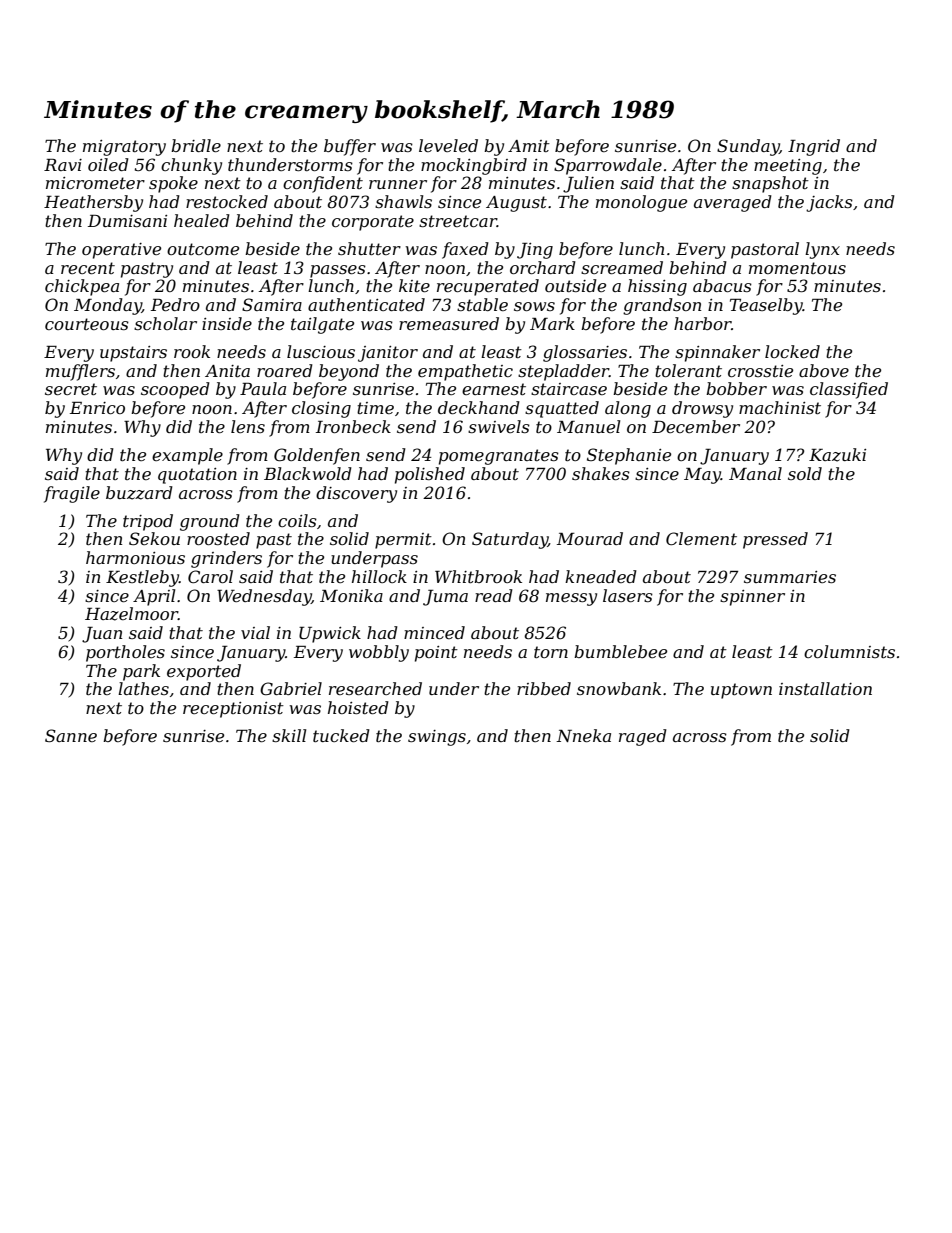 This page has height=1233, width=952. I want to click on harmonious, so click(135, 557).
